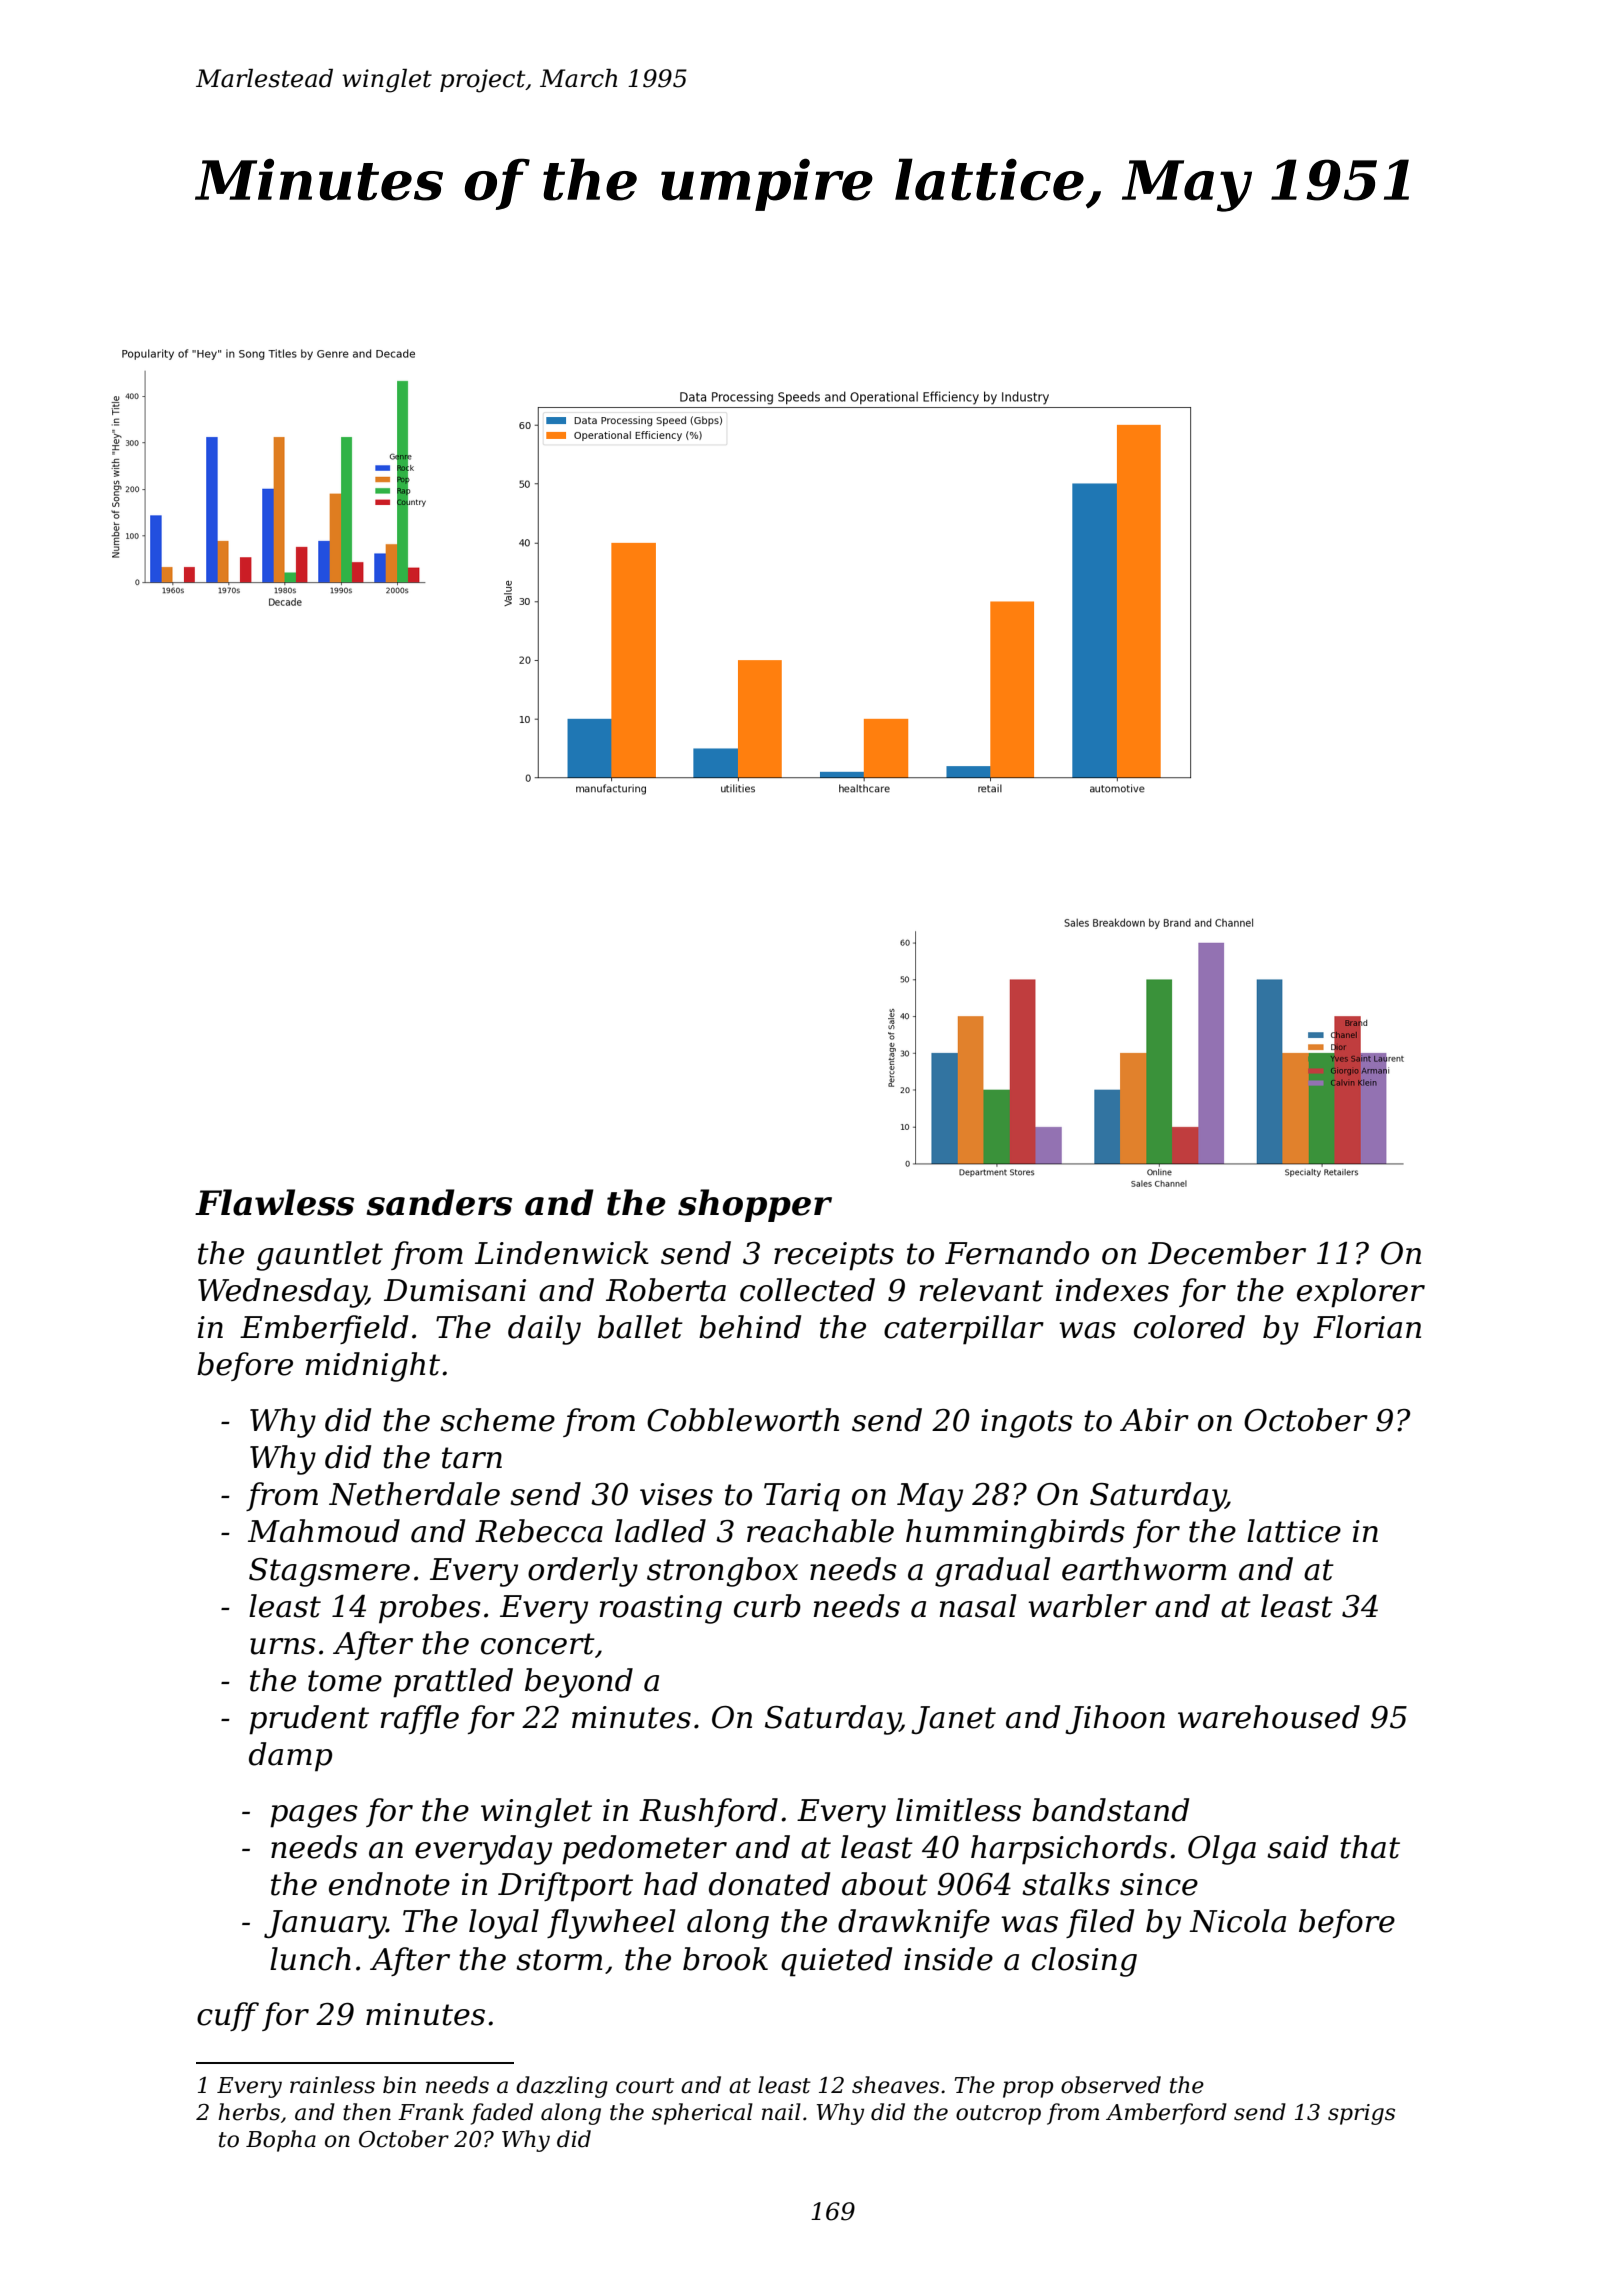 The image size is (1620, 2292). Describe the element at coordinates (998, 2115) in the image. I see `outcrop` at that location.
